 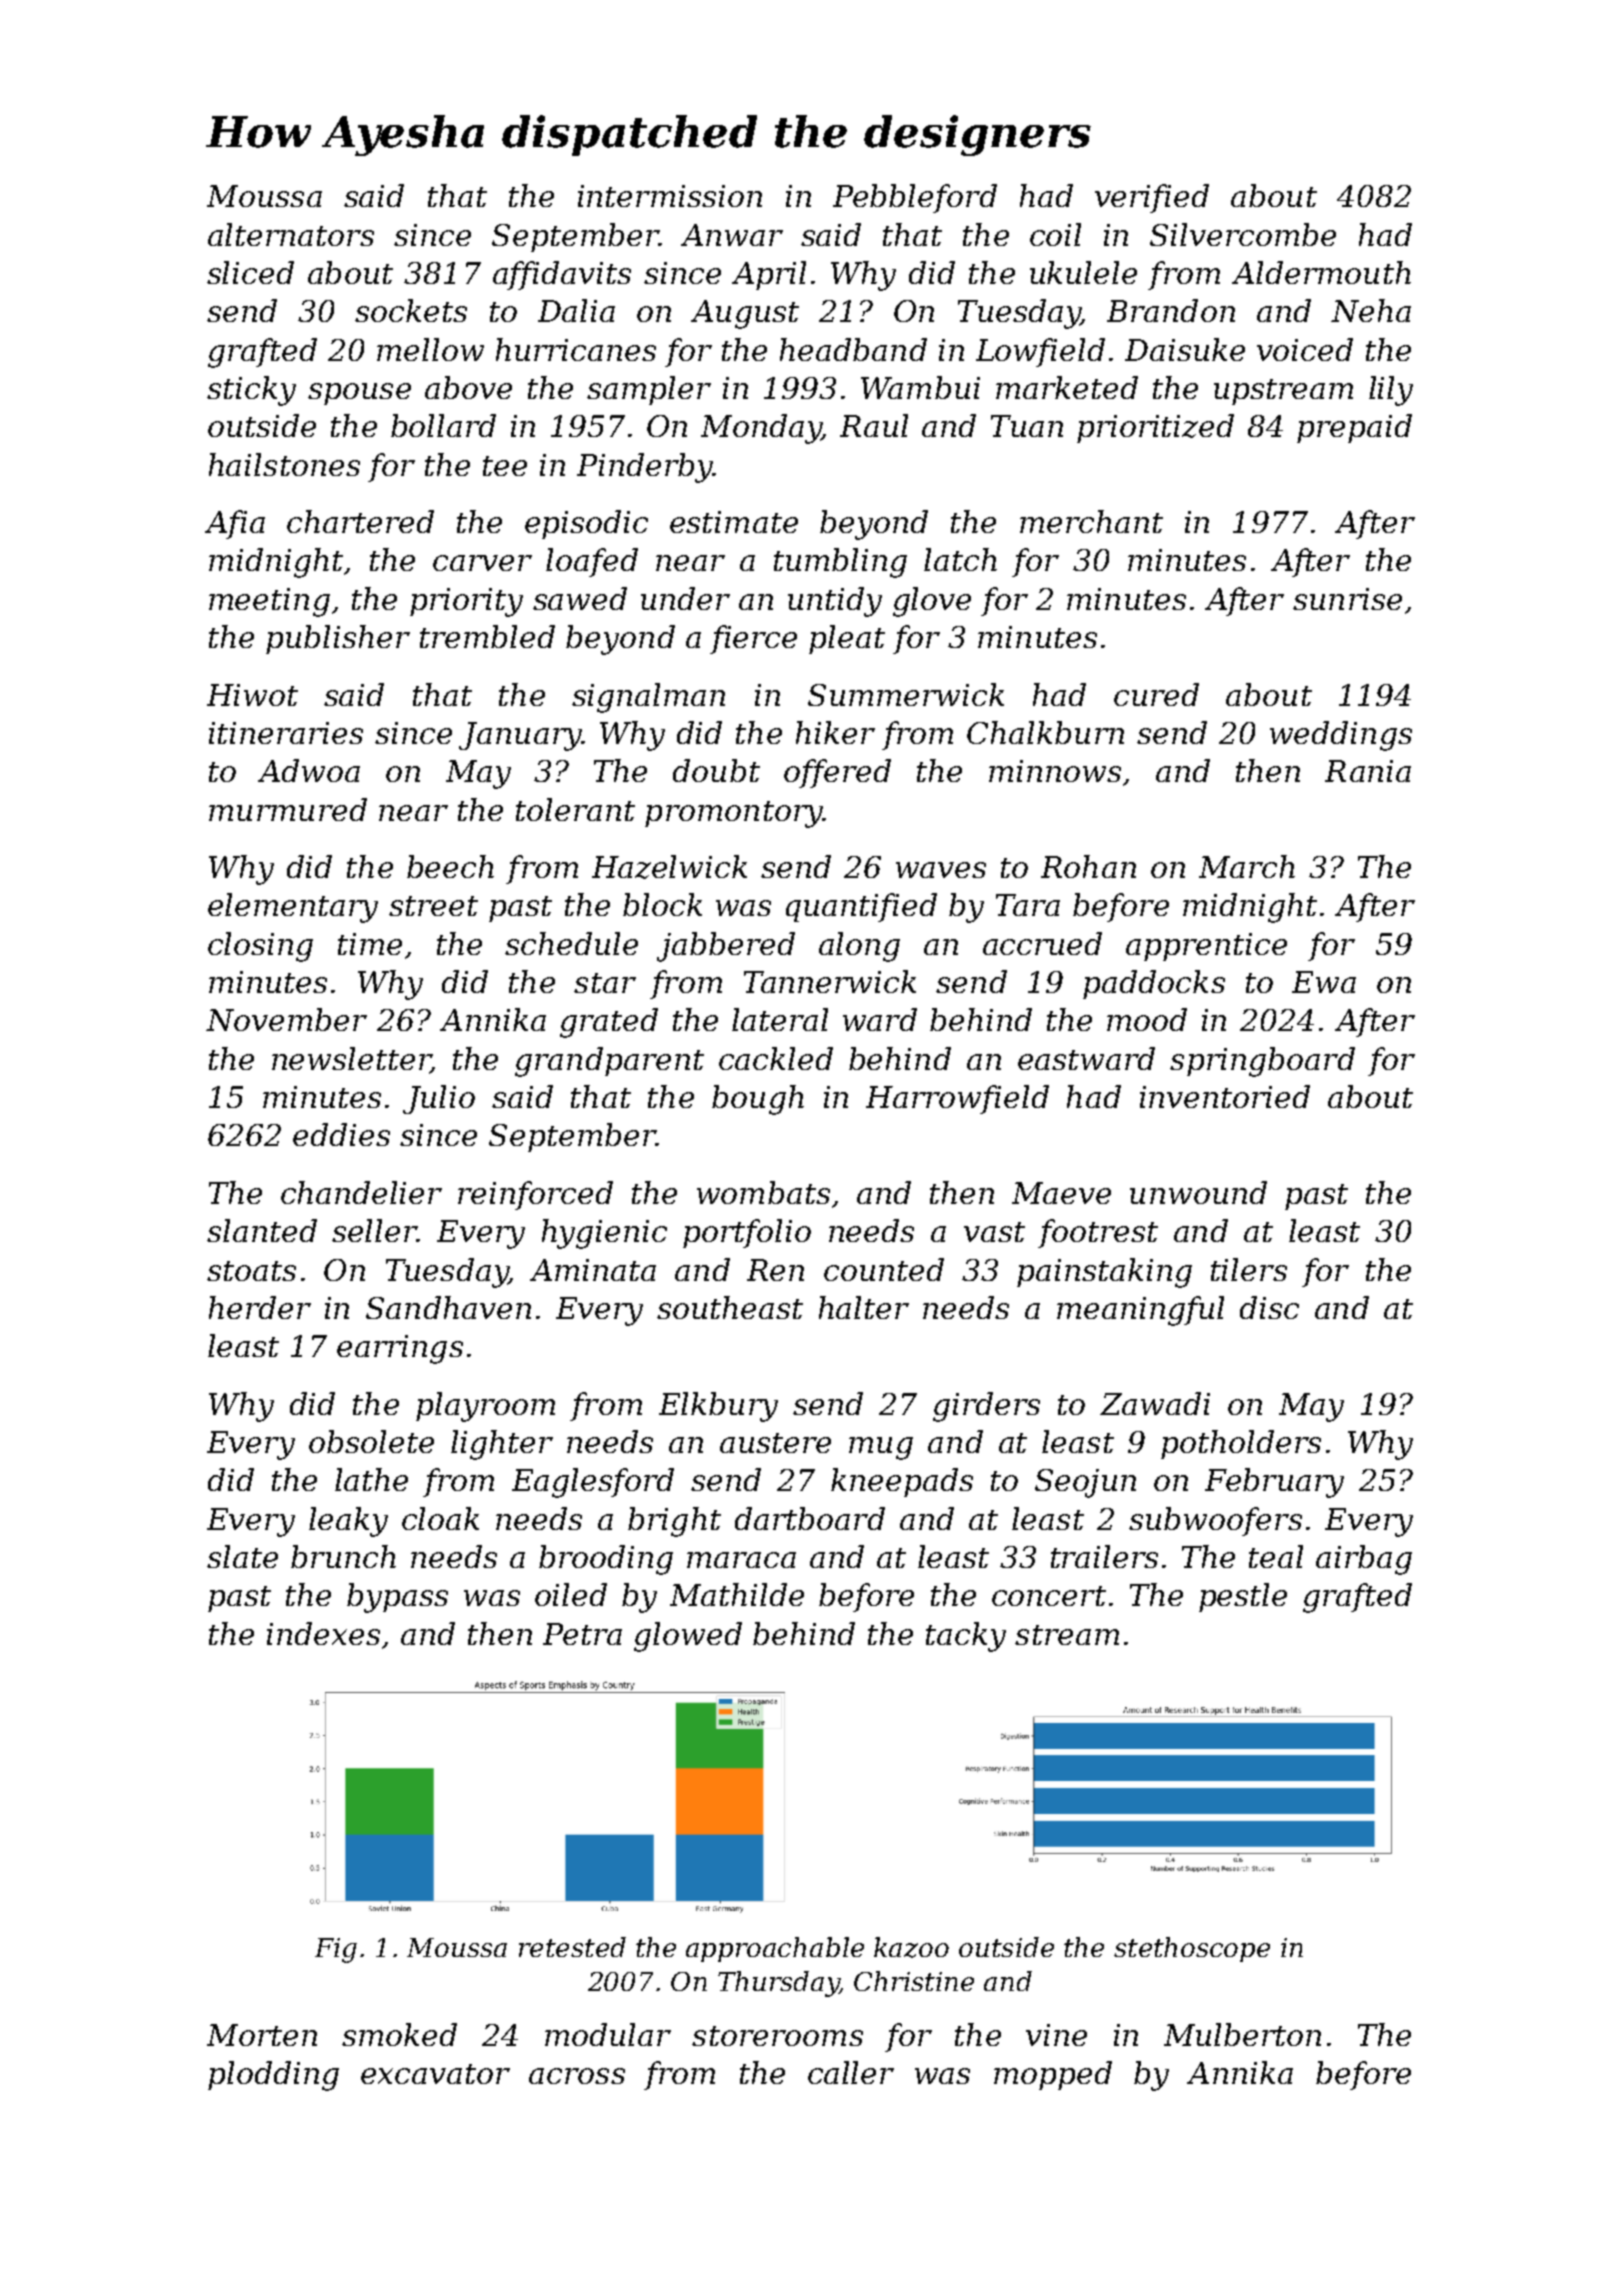 I want to click on Morten, so click(x=262, y=2035).
